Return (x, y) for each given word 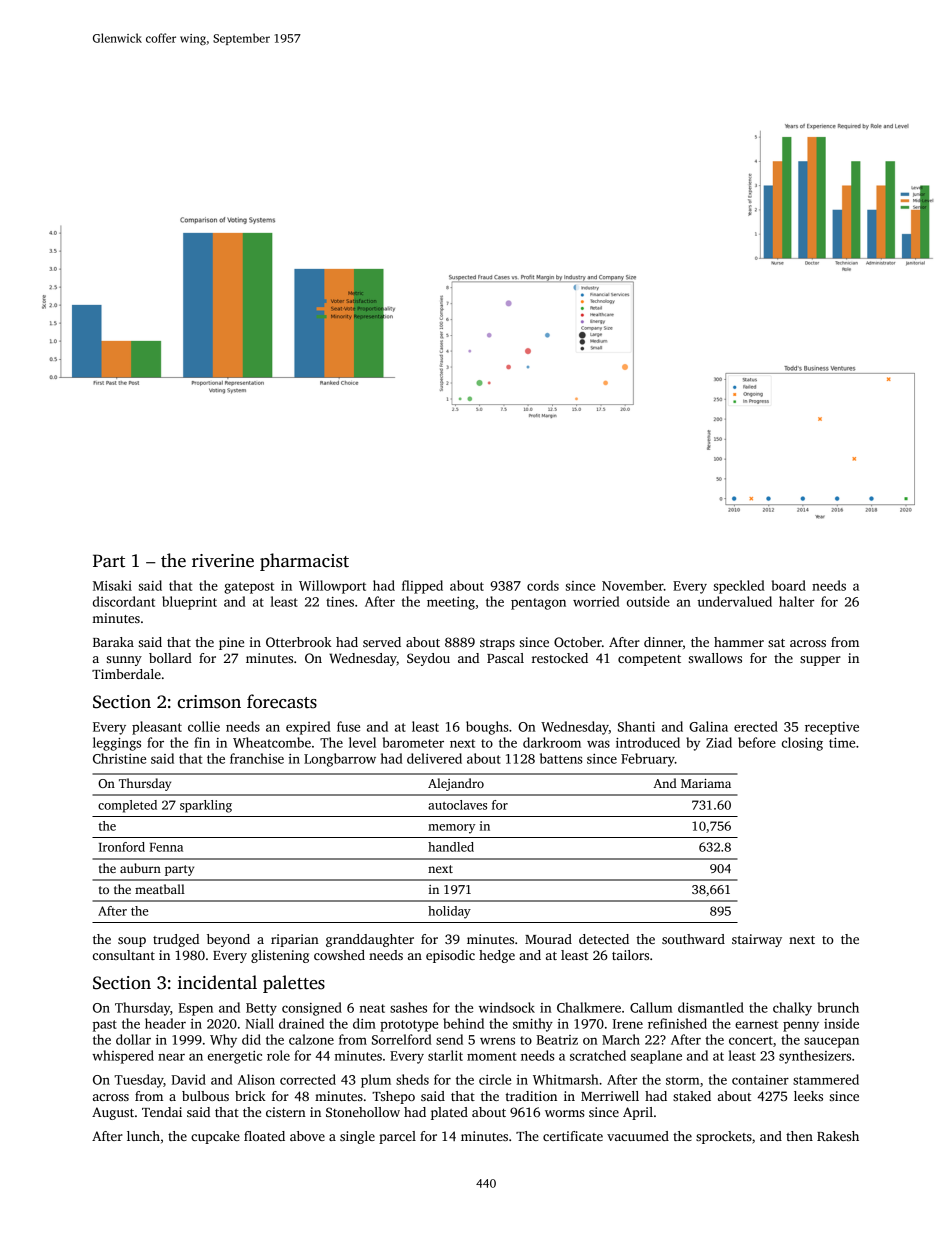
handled (451, 847)
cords (543, 585)
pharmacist (304, 562)
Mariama (706, 783)
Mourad (548, 939)
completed (127, 806)
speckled (739, 587)
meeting (451, 603)
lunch (143, 1136)
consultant (124, 955)
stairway (757, 940)
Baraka (113, 642)
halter (796, 601)
